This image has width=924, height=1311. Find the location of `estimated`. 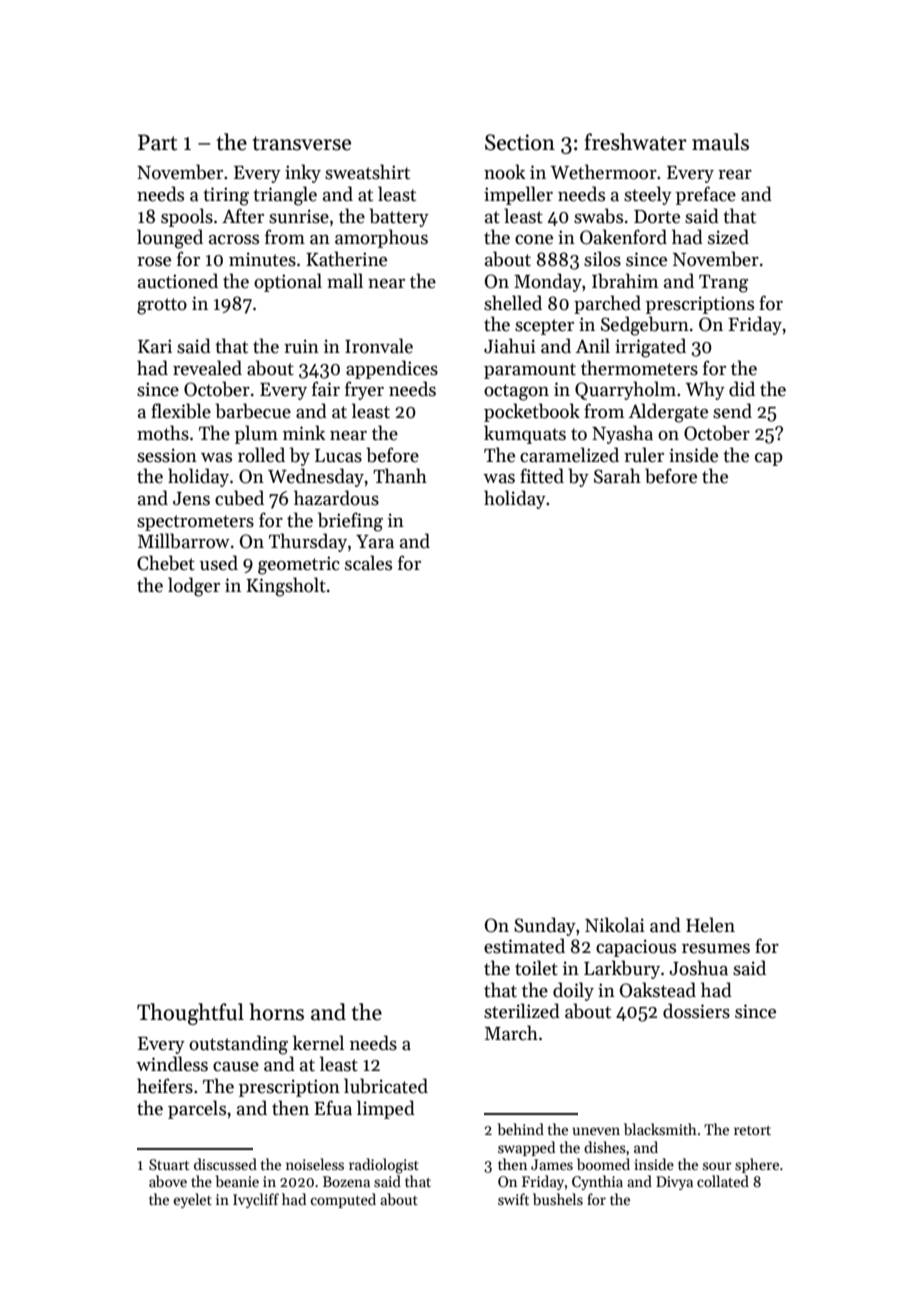

estimated is located at coordinates (524, 946).
